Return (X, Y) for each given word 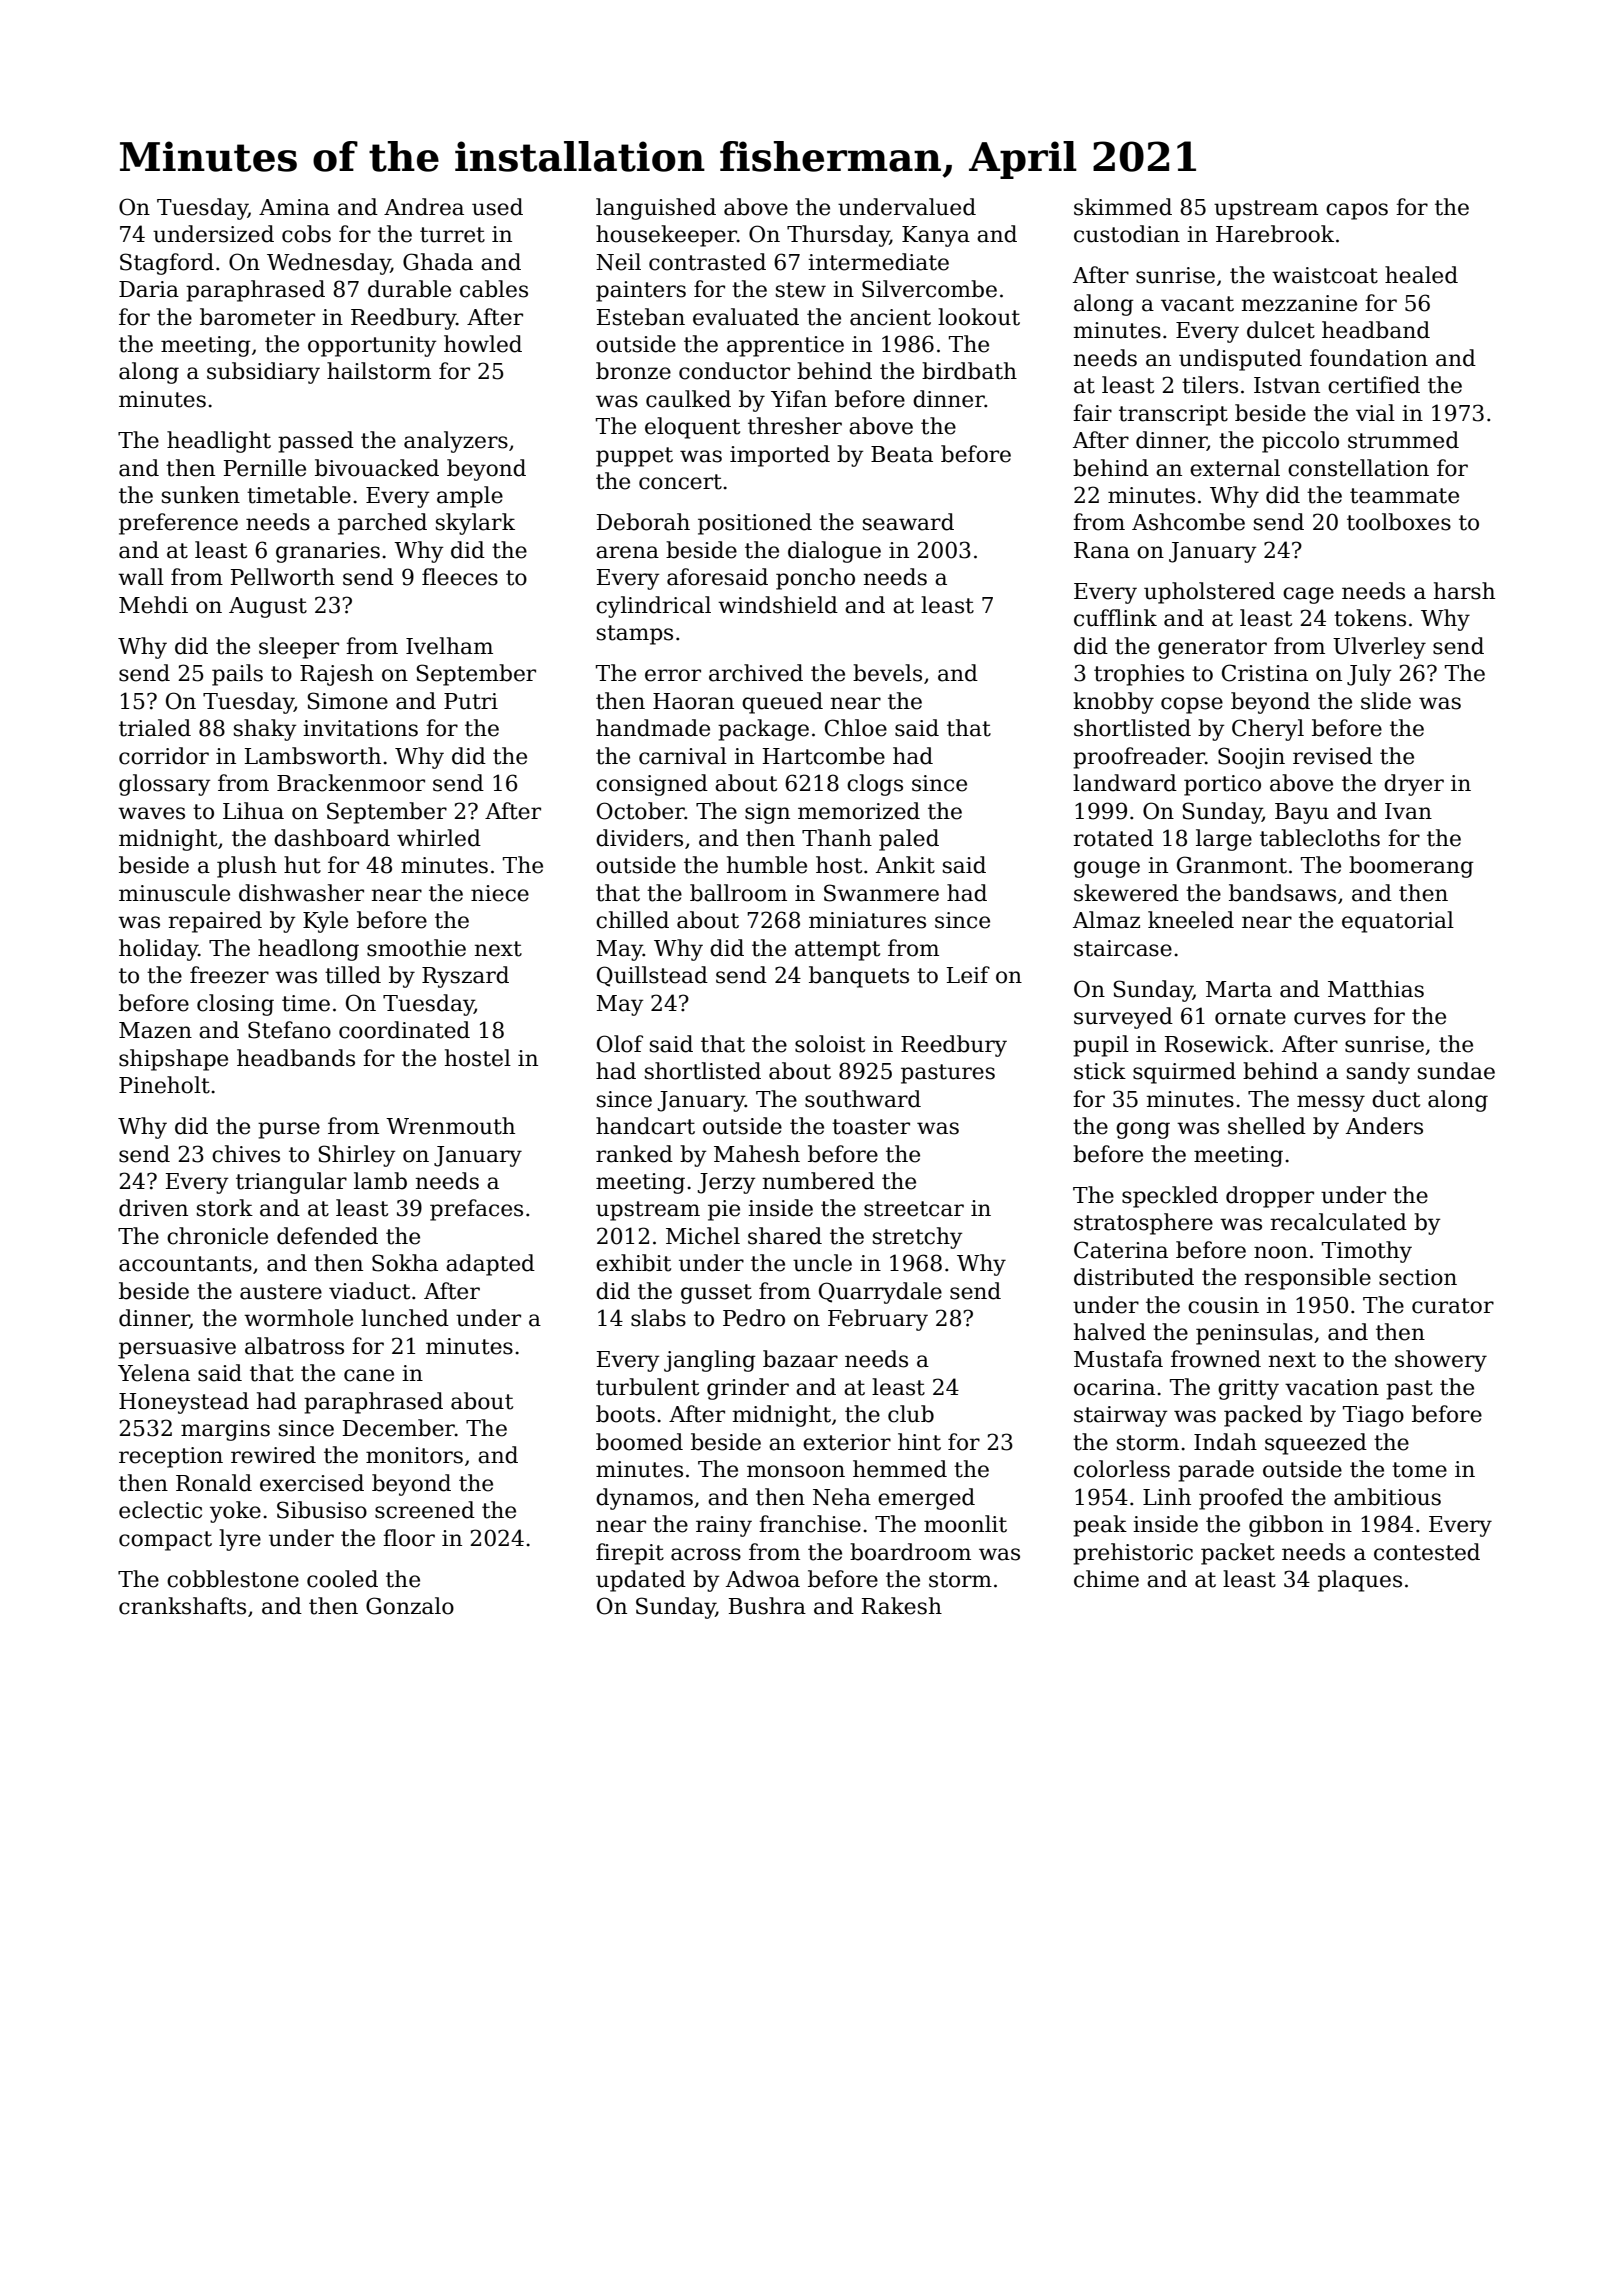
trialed (155, 728)
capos (1357, 211)
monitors (414, 1455)
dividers (639, 838)
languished (656, 209)
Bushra (767, 1606)
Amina (294, 207)
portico (1222, 785)
